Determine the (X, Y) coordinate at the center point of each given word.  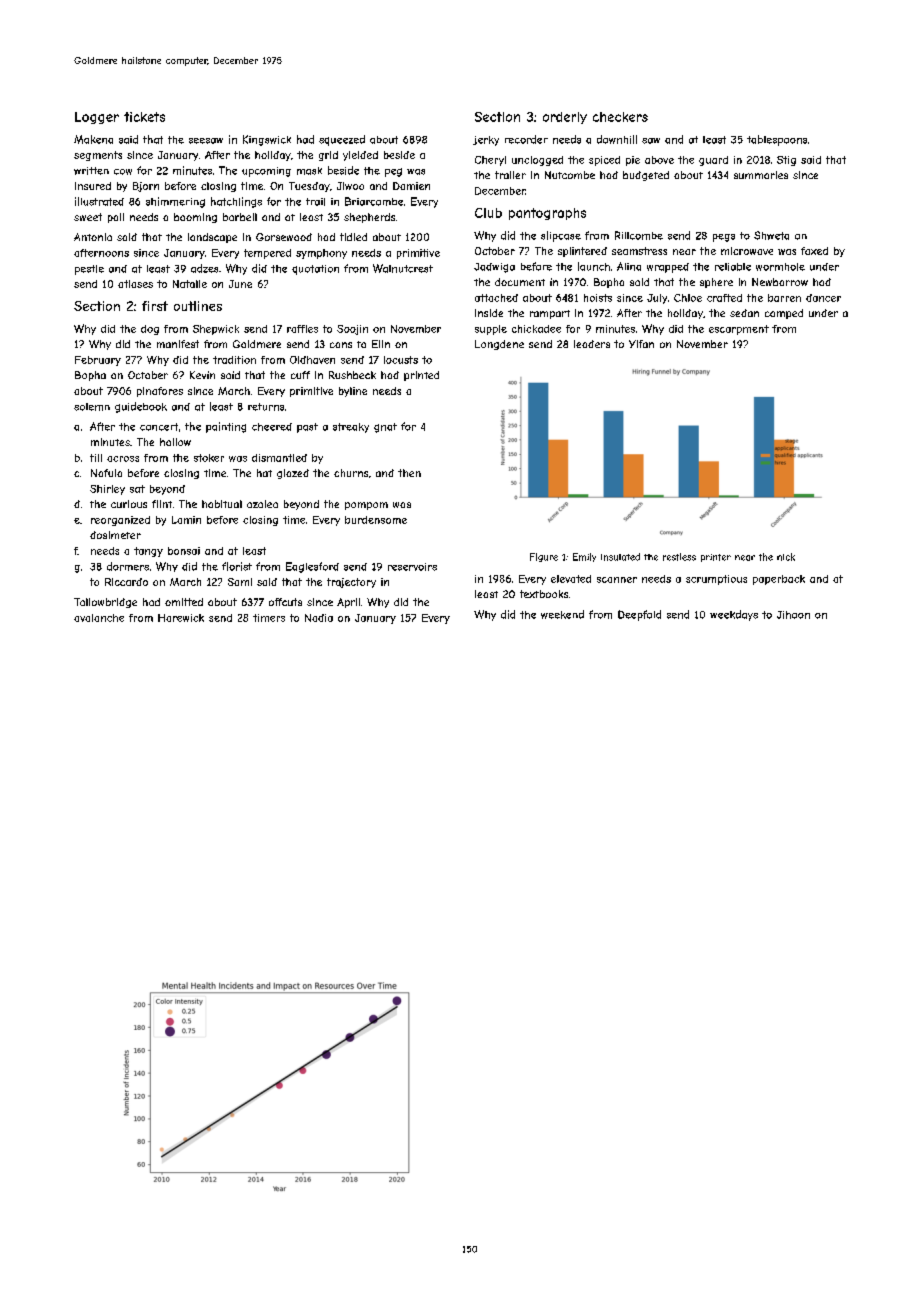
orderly (565, 118)
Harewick (181, 618)
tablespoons (777, 140)
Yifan (641, 344)
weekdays (734, 615)
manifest (178, 344)
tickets (144, 117)
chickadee (536, 329)
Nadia (319, 618)
